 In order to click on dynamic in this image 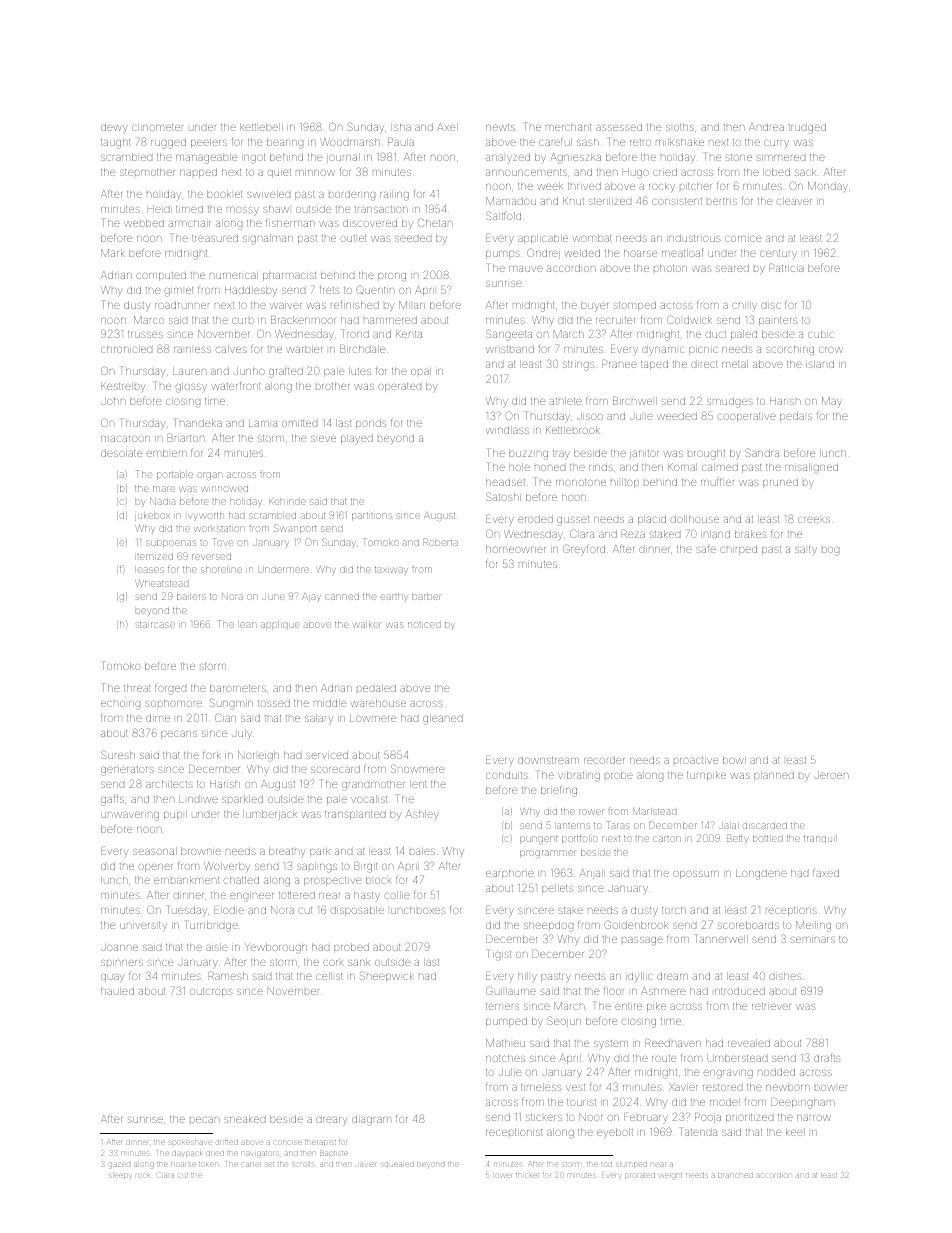, I will do `click(663, 350)`.
